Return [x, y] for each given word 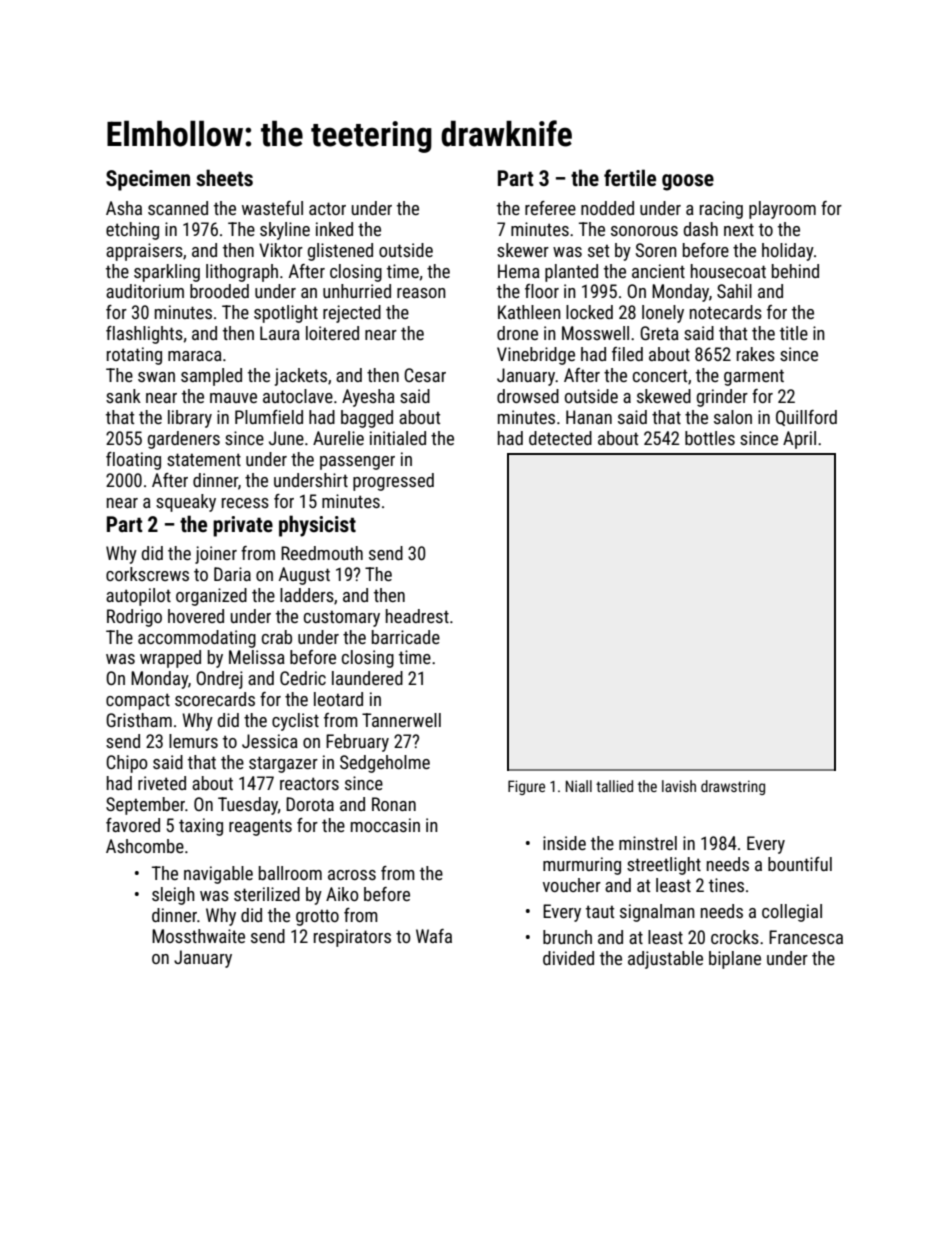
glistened [340, 252]
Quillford [806, 418]
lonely [663, 314]
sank [123, 396]
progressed [393, 482]
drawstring [733, 787]
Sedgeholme [385, 764]
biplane [735, 960]
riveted [162, 783]
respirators [352, 938]
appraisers [144, 252]
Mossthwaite [198, 936]
